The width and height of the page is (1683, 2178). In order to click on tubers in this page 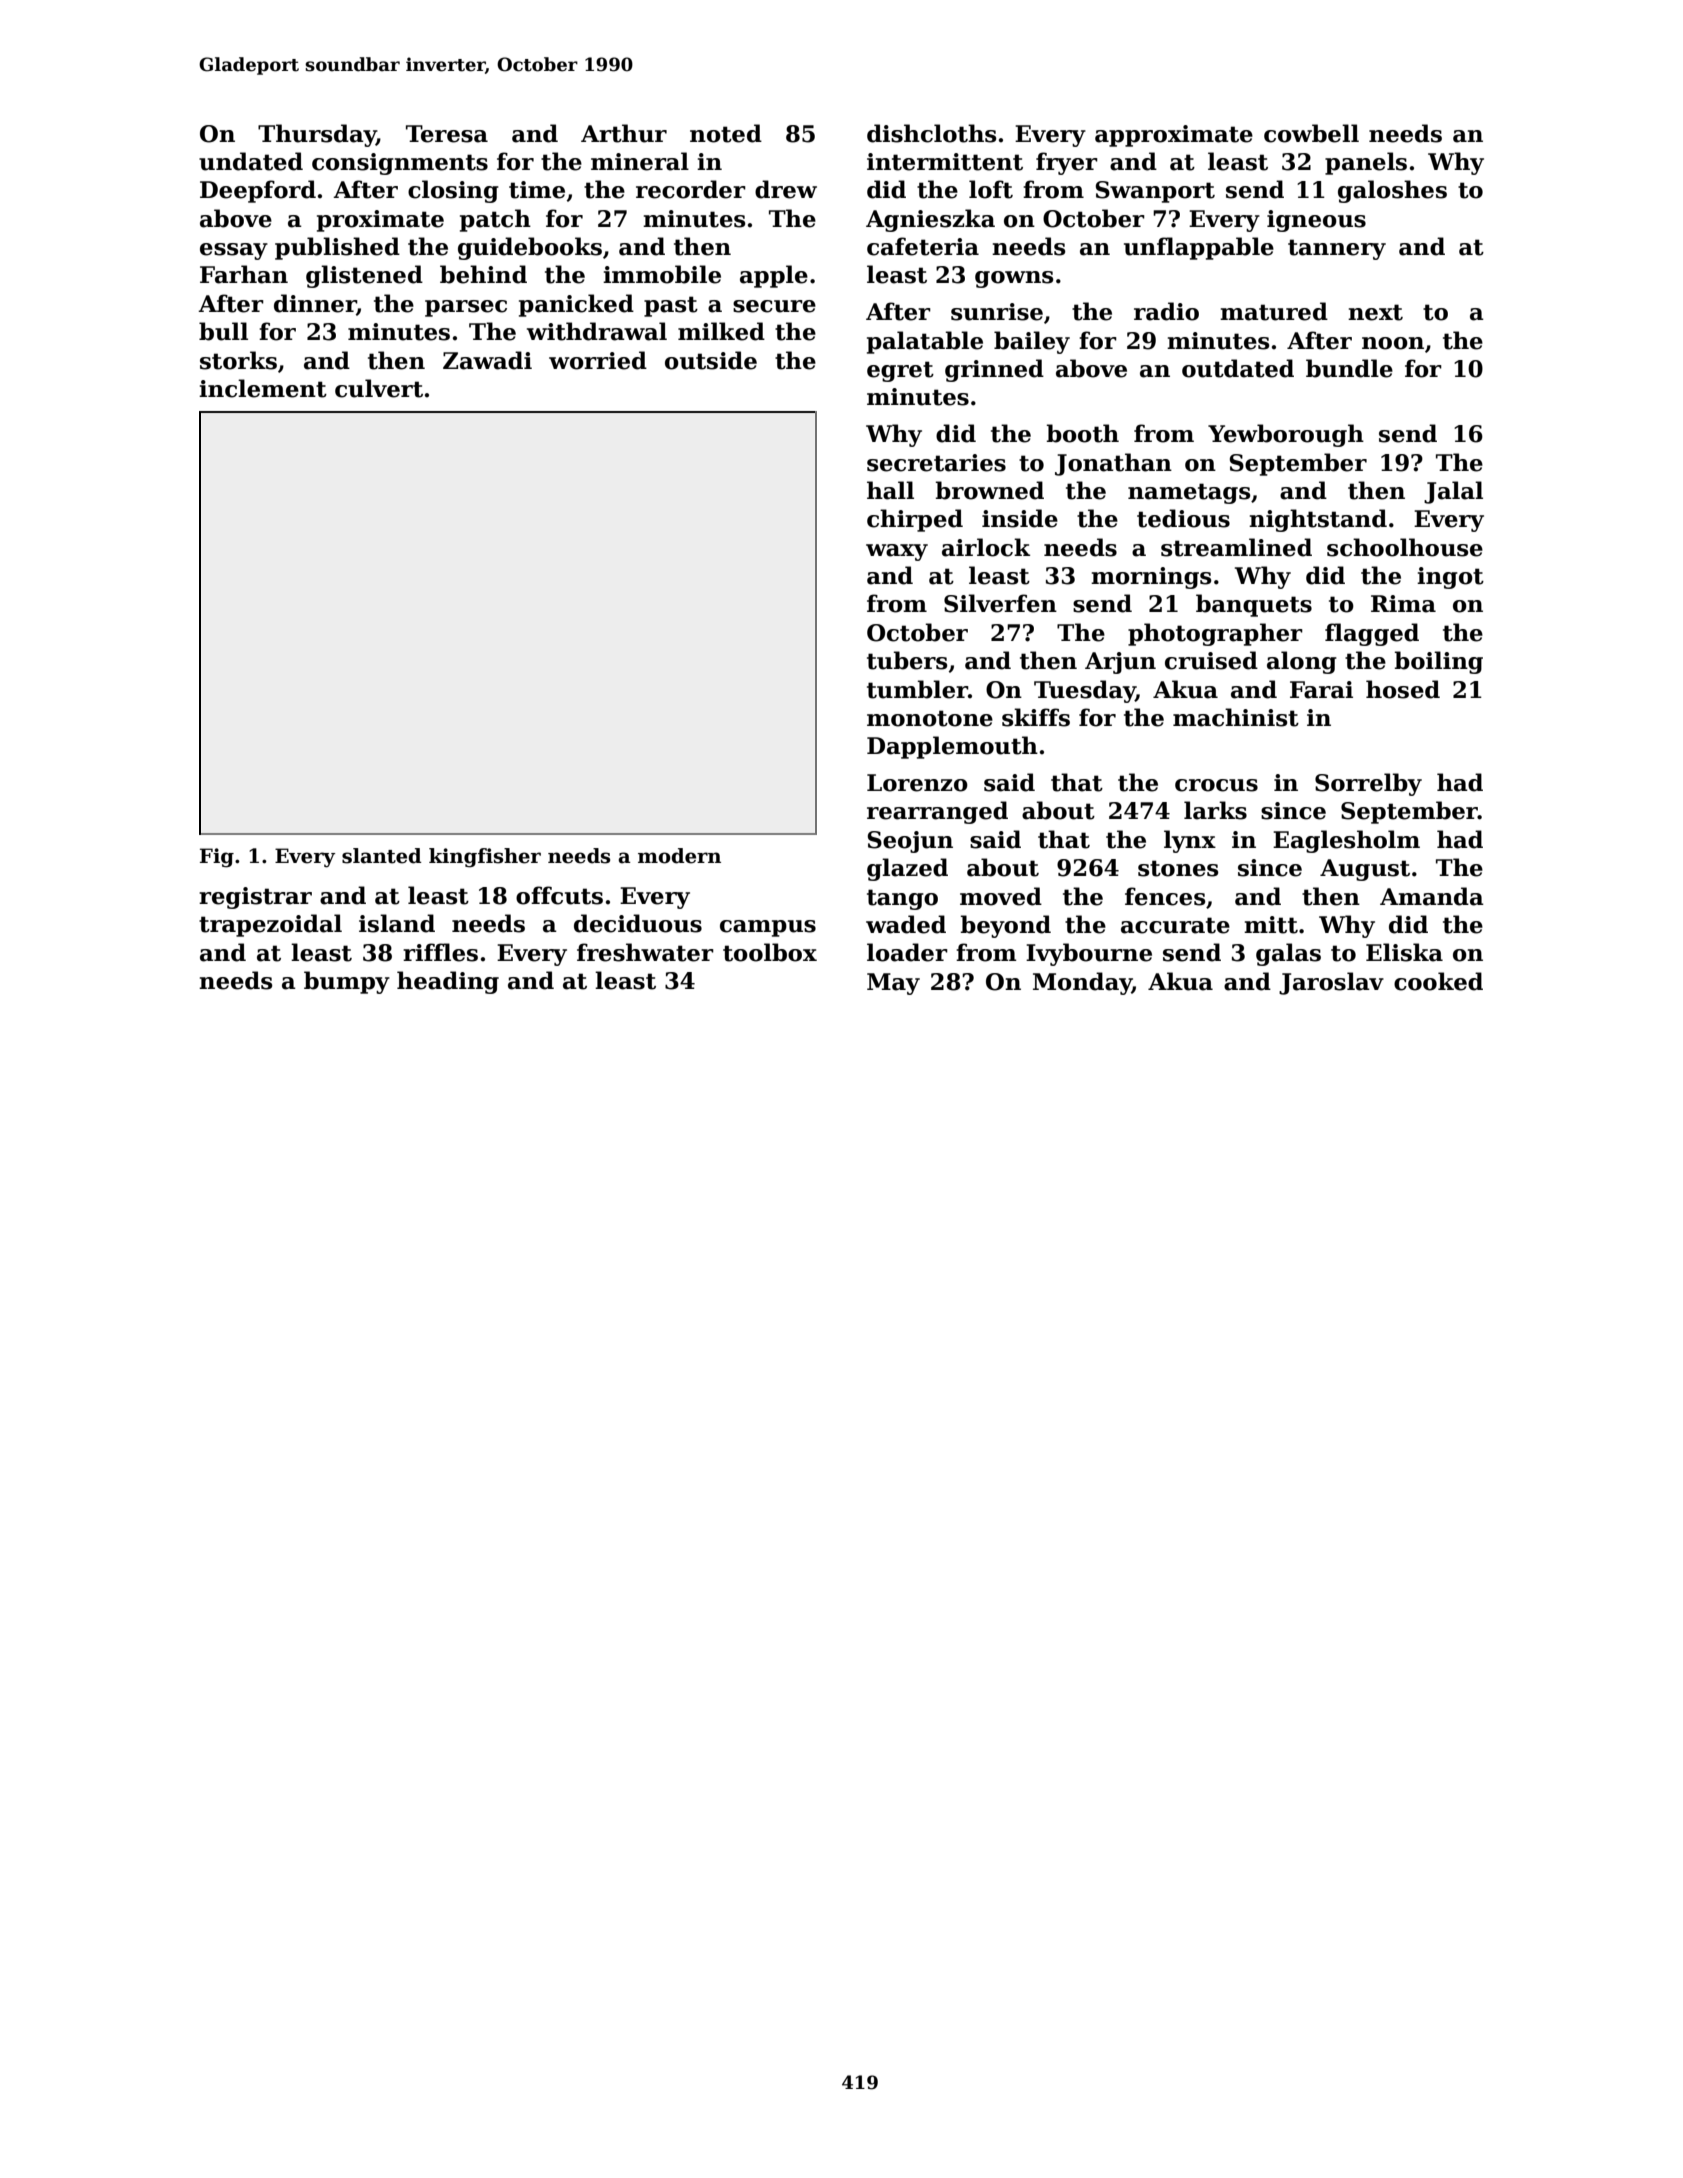, I will do `click(907, 660)`.
